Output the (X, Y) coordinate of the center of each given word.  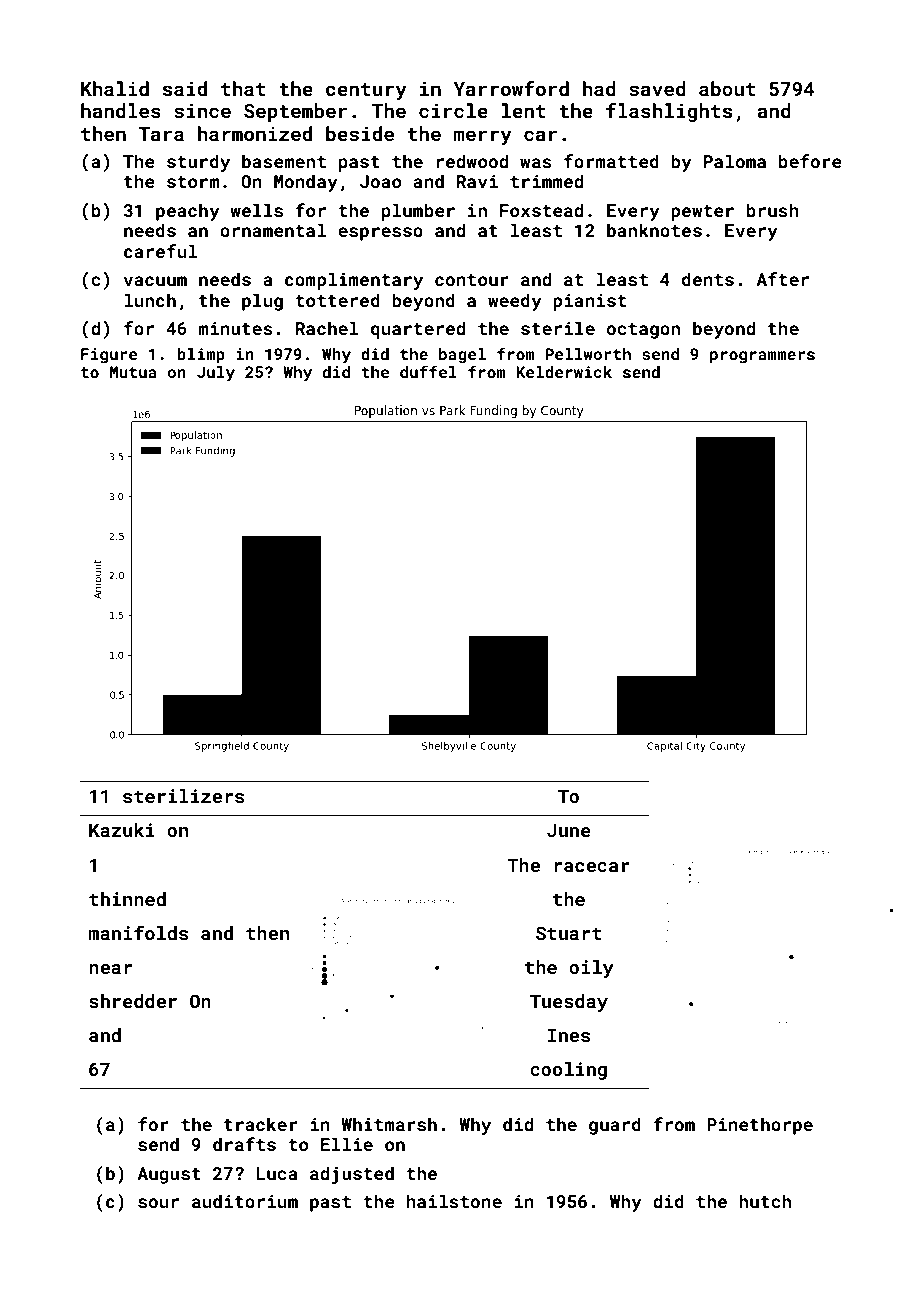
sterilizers (183, 796)
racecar (592, 867)
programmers (762, 357)
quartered (418, 330)
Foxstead (541, 210)
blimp (201, 356)
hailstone (454, 1201)
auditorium (245, 1201)
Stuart (569, 933)
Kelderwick (564, 372)
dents (708, 279)
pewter (702, 213)
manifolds (138, 932)
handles (121, 110)
